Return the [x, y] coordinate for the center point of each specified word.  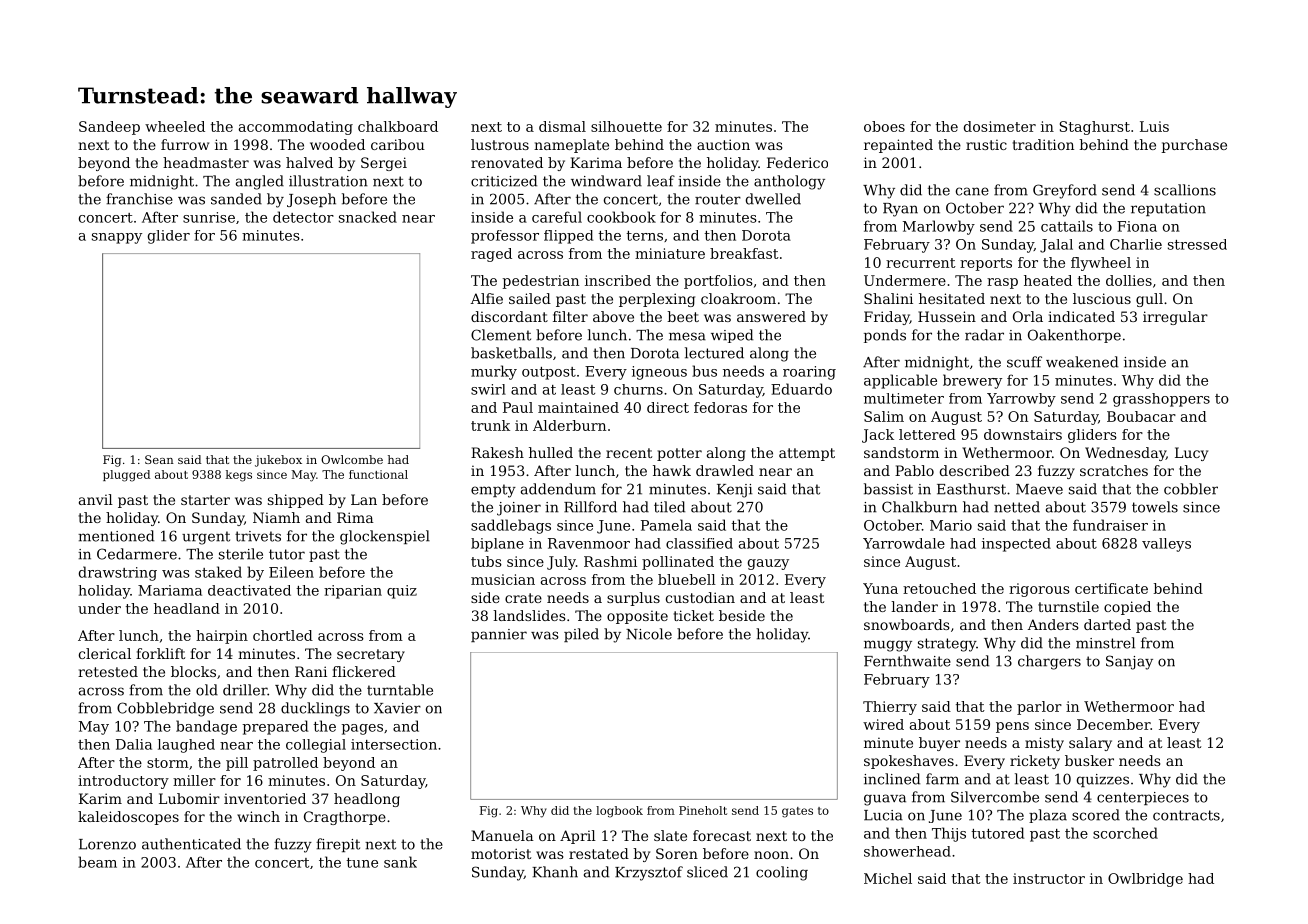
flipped [568, 237]
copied [1127, 608]
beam [97, 862]
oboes [884, 126]
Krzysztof [649, 873]
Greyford [1065, 191]
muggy [888, 646]
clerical [105, 653]
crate [523, 598]
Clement [501, 335]
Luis [1154, 126]
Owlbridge [1145, 880]
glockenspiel [385, 537]
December [1113, 724]
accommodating [296, 128]
